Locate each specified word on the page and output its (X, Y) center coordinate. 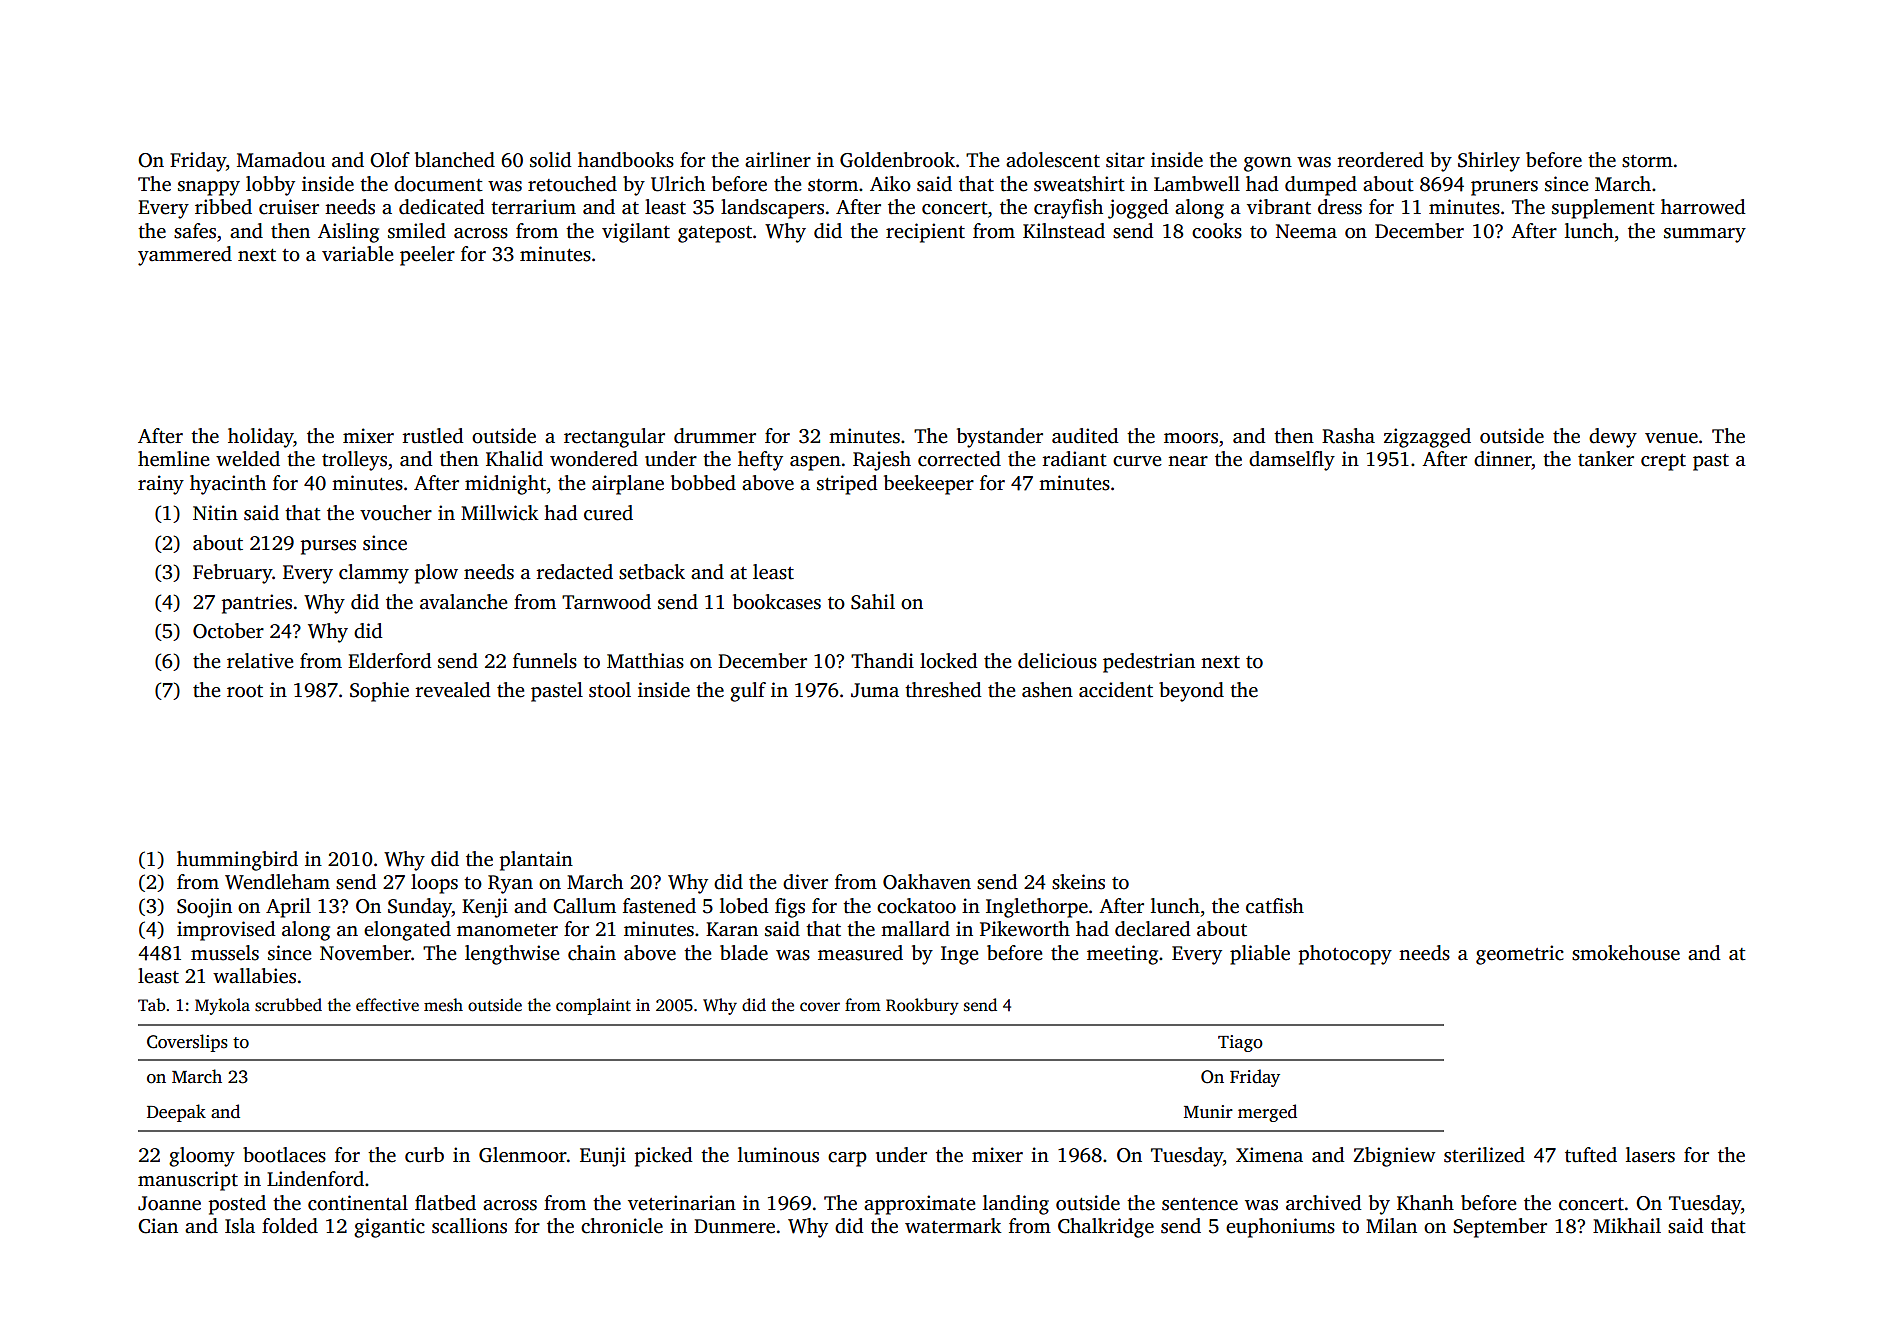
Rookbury (922, 1006)
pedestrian (1149, 663)
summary (1705, 235)
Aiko (890, 184)
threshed (943, 690)
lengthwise (512, 955)
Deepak (176, 1113)
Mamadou (281, 160)
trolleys (354, 461)
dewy (1613, 438)
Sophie (379, 692)
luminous (778, 1155)
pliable (1260, 955)
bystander (1000, 438)
